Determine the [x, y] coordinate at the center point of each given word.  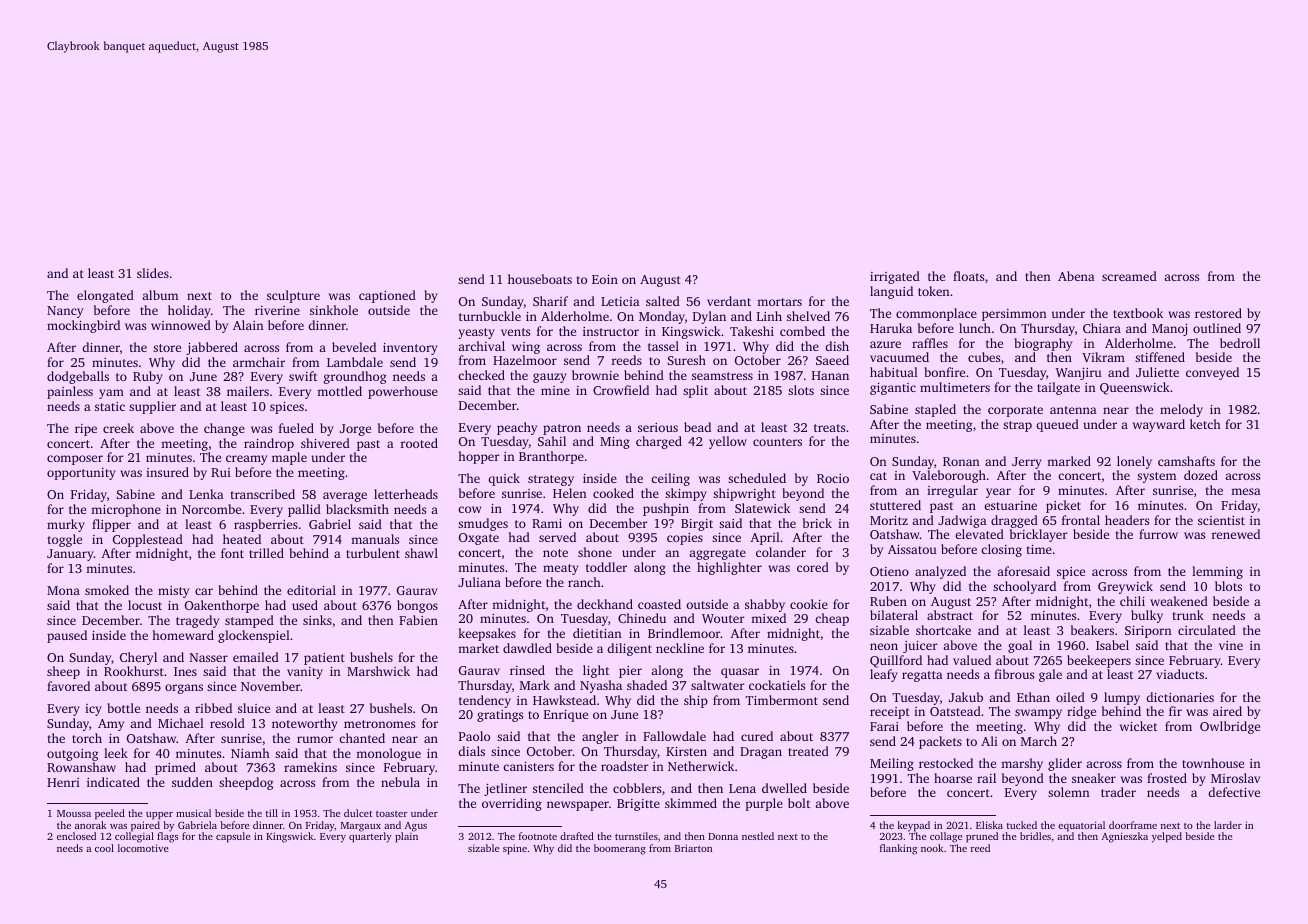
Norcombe [211, 509]
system [1156, 477]
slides [153, 273]
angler [600, 737]
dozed [1201, 475]
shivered [325, 443]
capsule [233, 837]
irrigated [895, 277]
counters [777, 442]
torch [87, 738]
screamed [1129, 276]
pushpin [666, 509]
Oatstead [955, 711]
